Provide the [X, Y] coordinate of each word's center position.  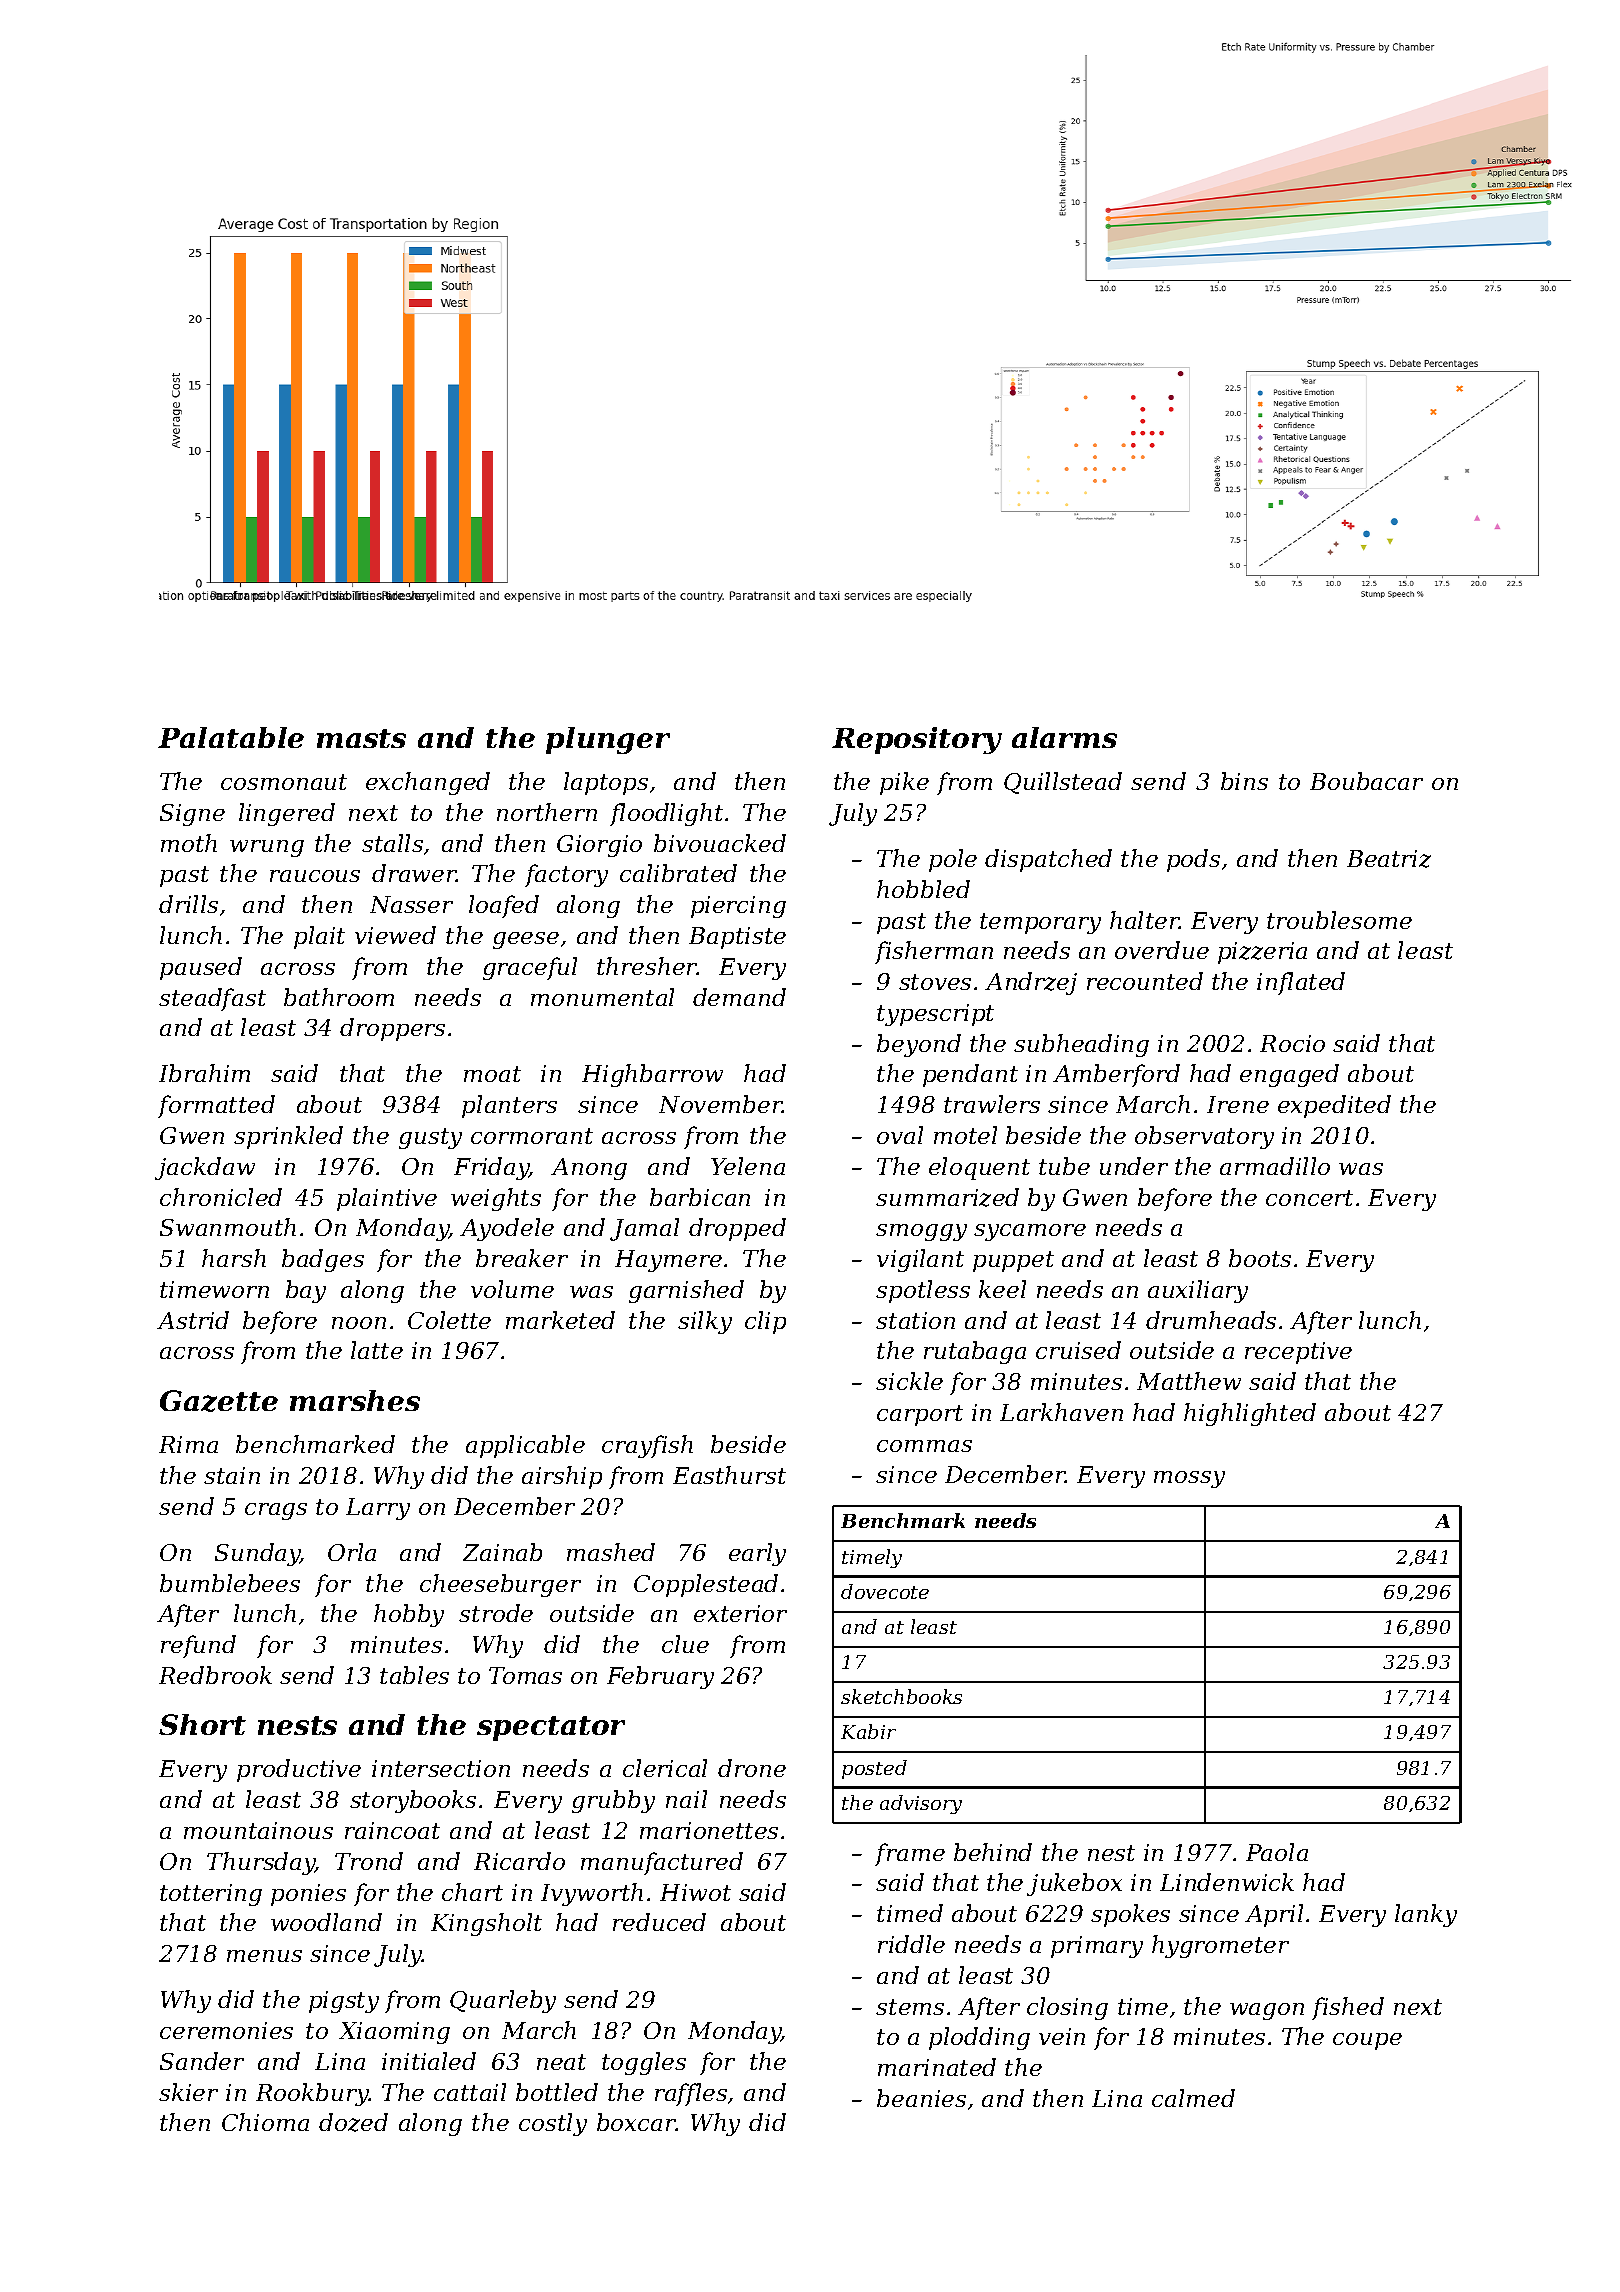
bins [1244, 781]
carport [920, 1415]
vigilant [920, 1260]
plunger [608, 740]
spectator [551, 1728]
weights [496, 1199]
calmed [1193, 2098]
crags [276, 1511]
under [1134, 1166]
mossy [1189, 1479]
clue [685, 1644]
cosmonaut [284, 782]
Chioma [265, 2122]
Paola [1277, 1852]
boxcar [636, 2122]
